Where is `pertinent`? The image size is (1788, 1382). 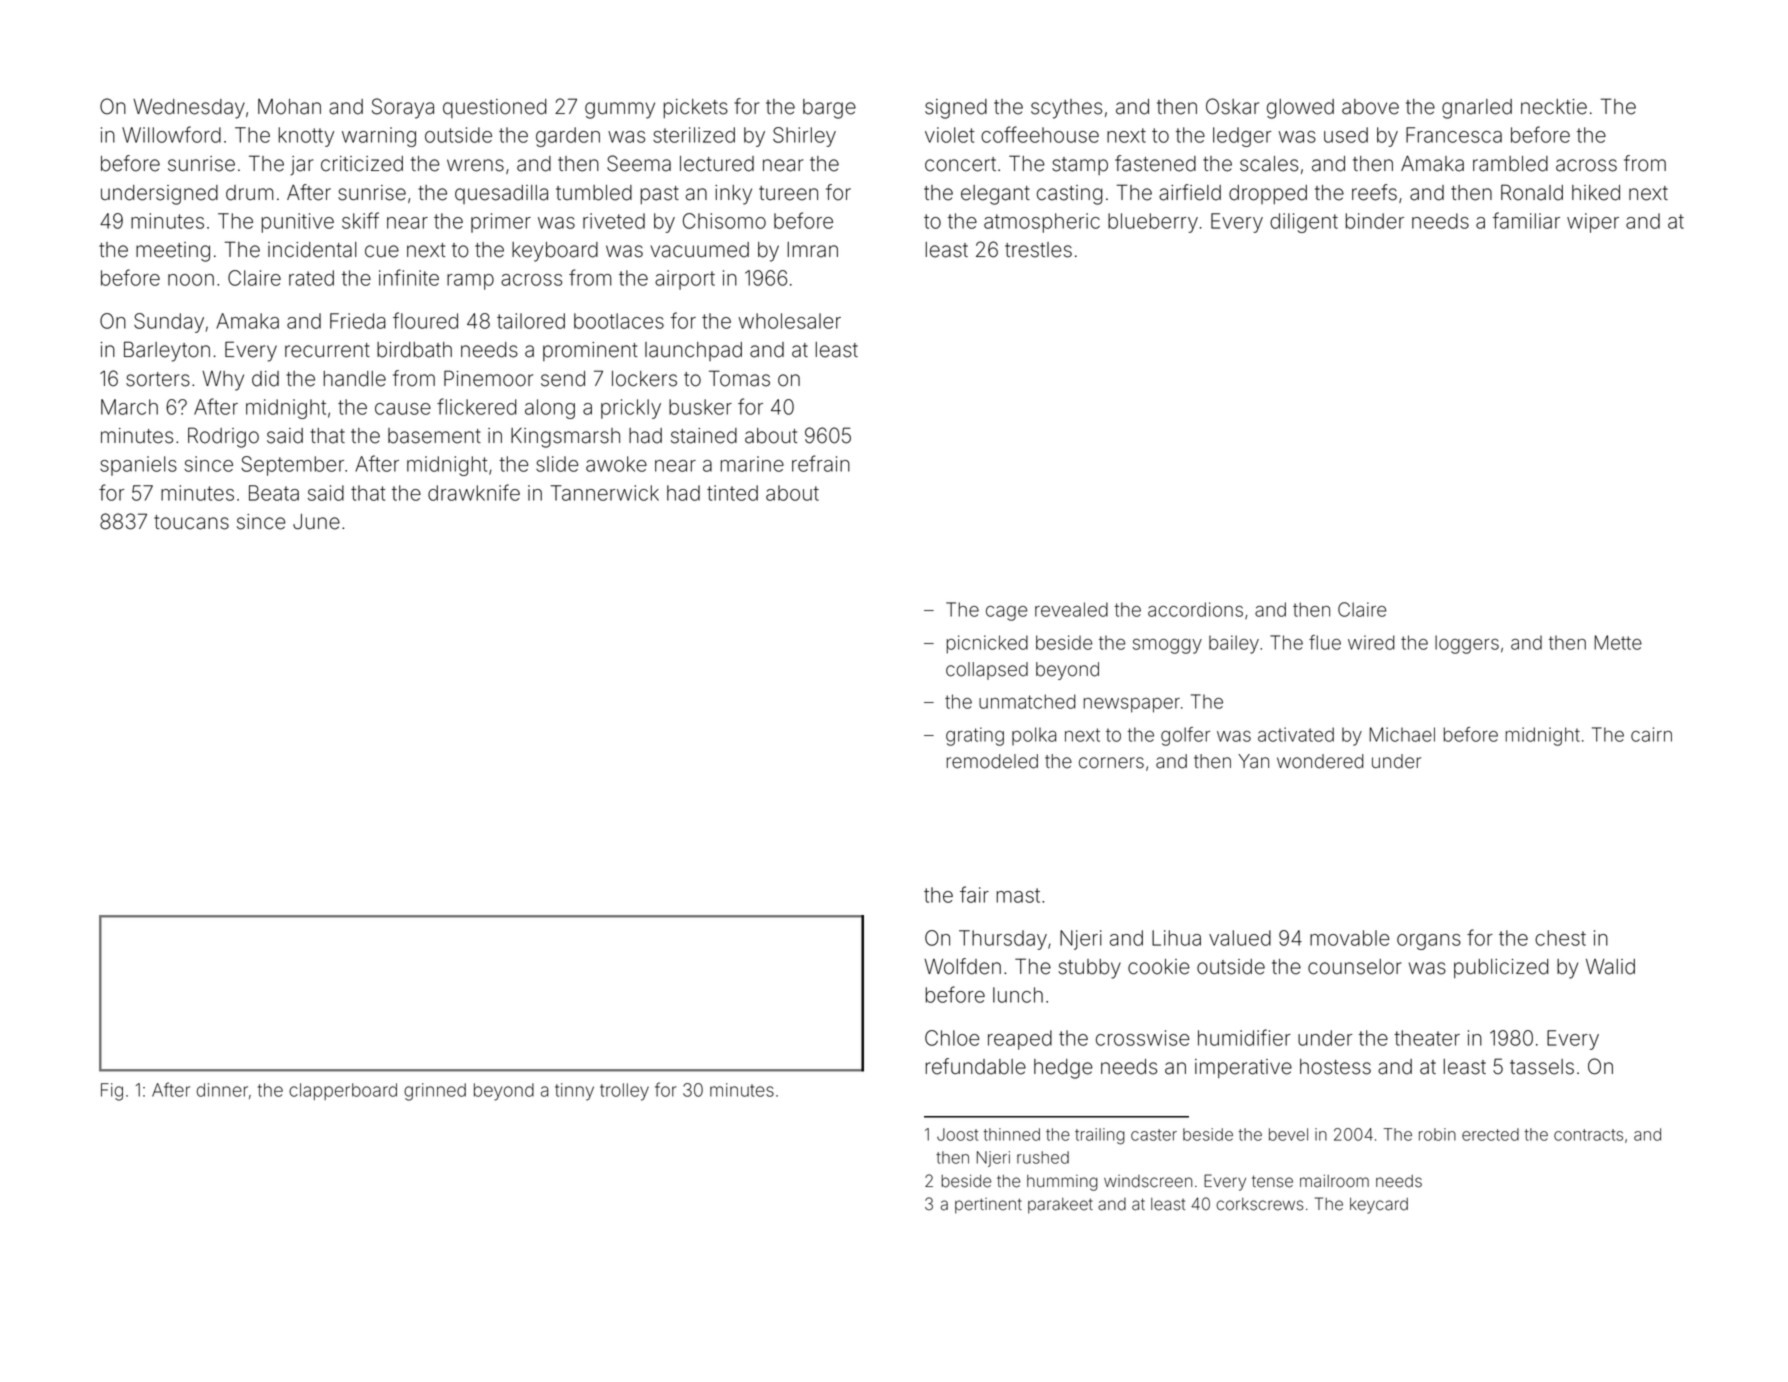 pertinent is located at coordinates (988, 1206).
